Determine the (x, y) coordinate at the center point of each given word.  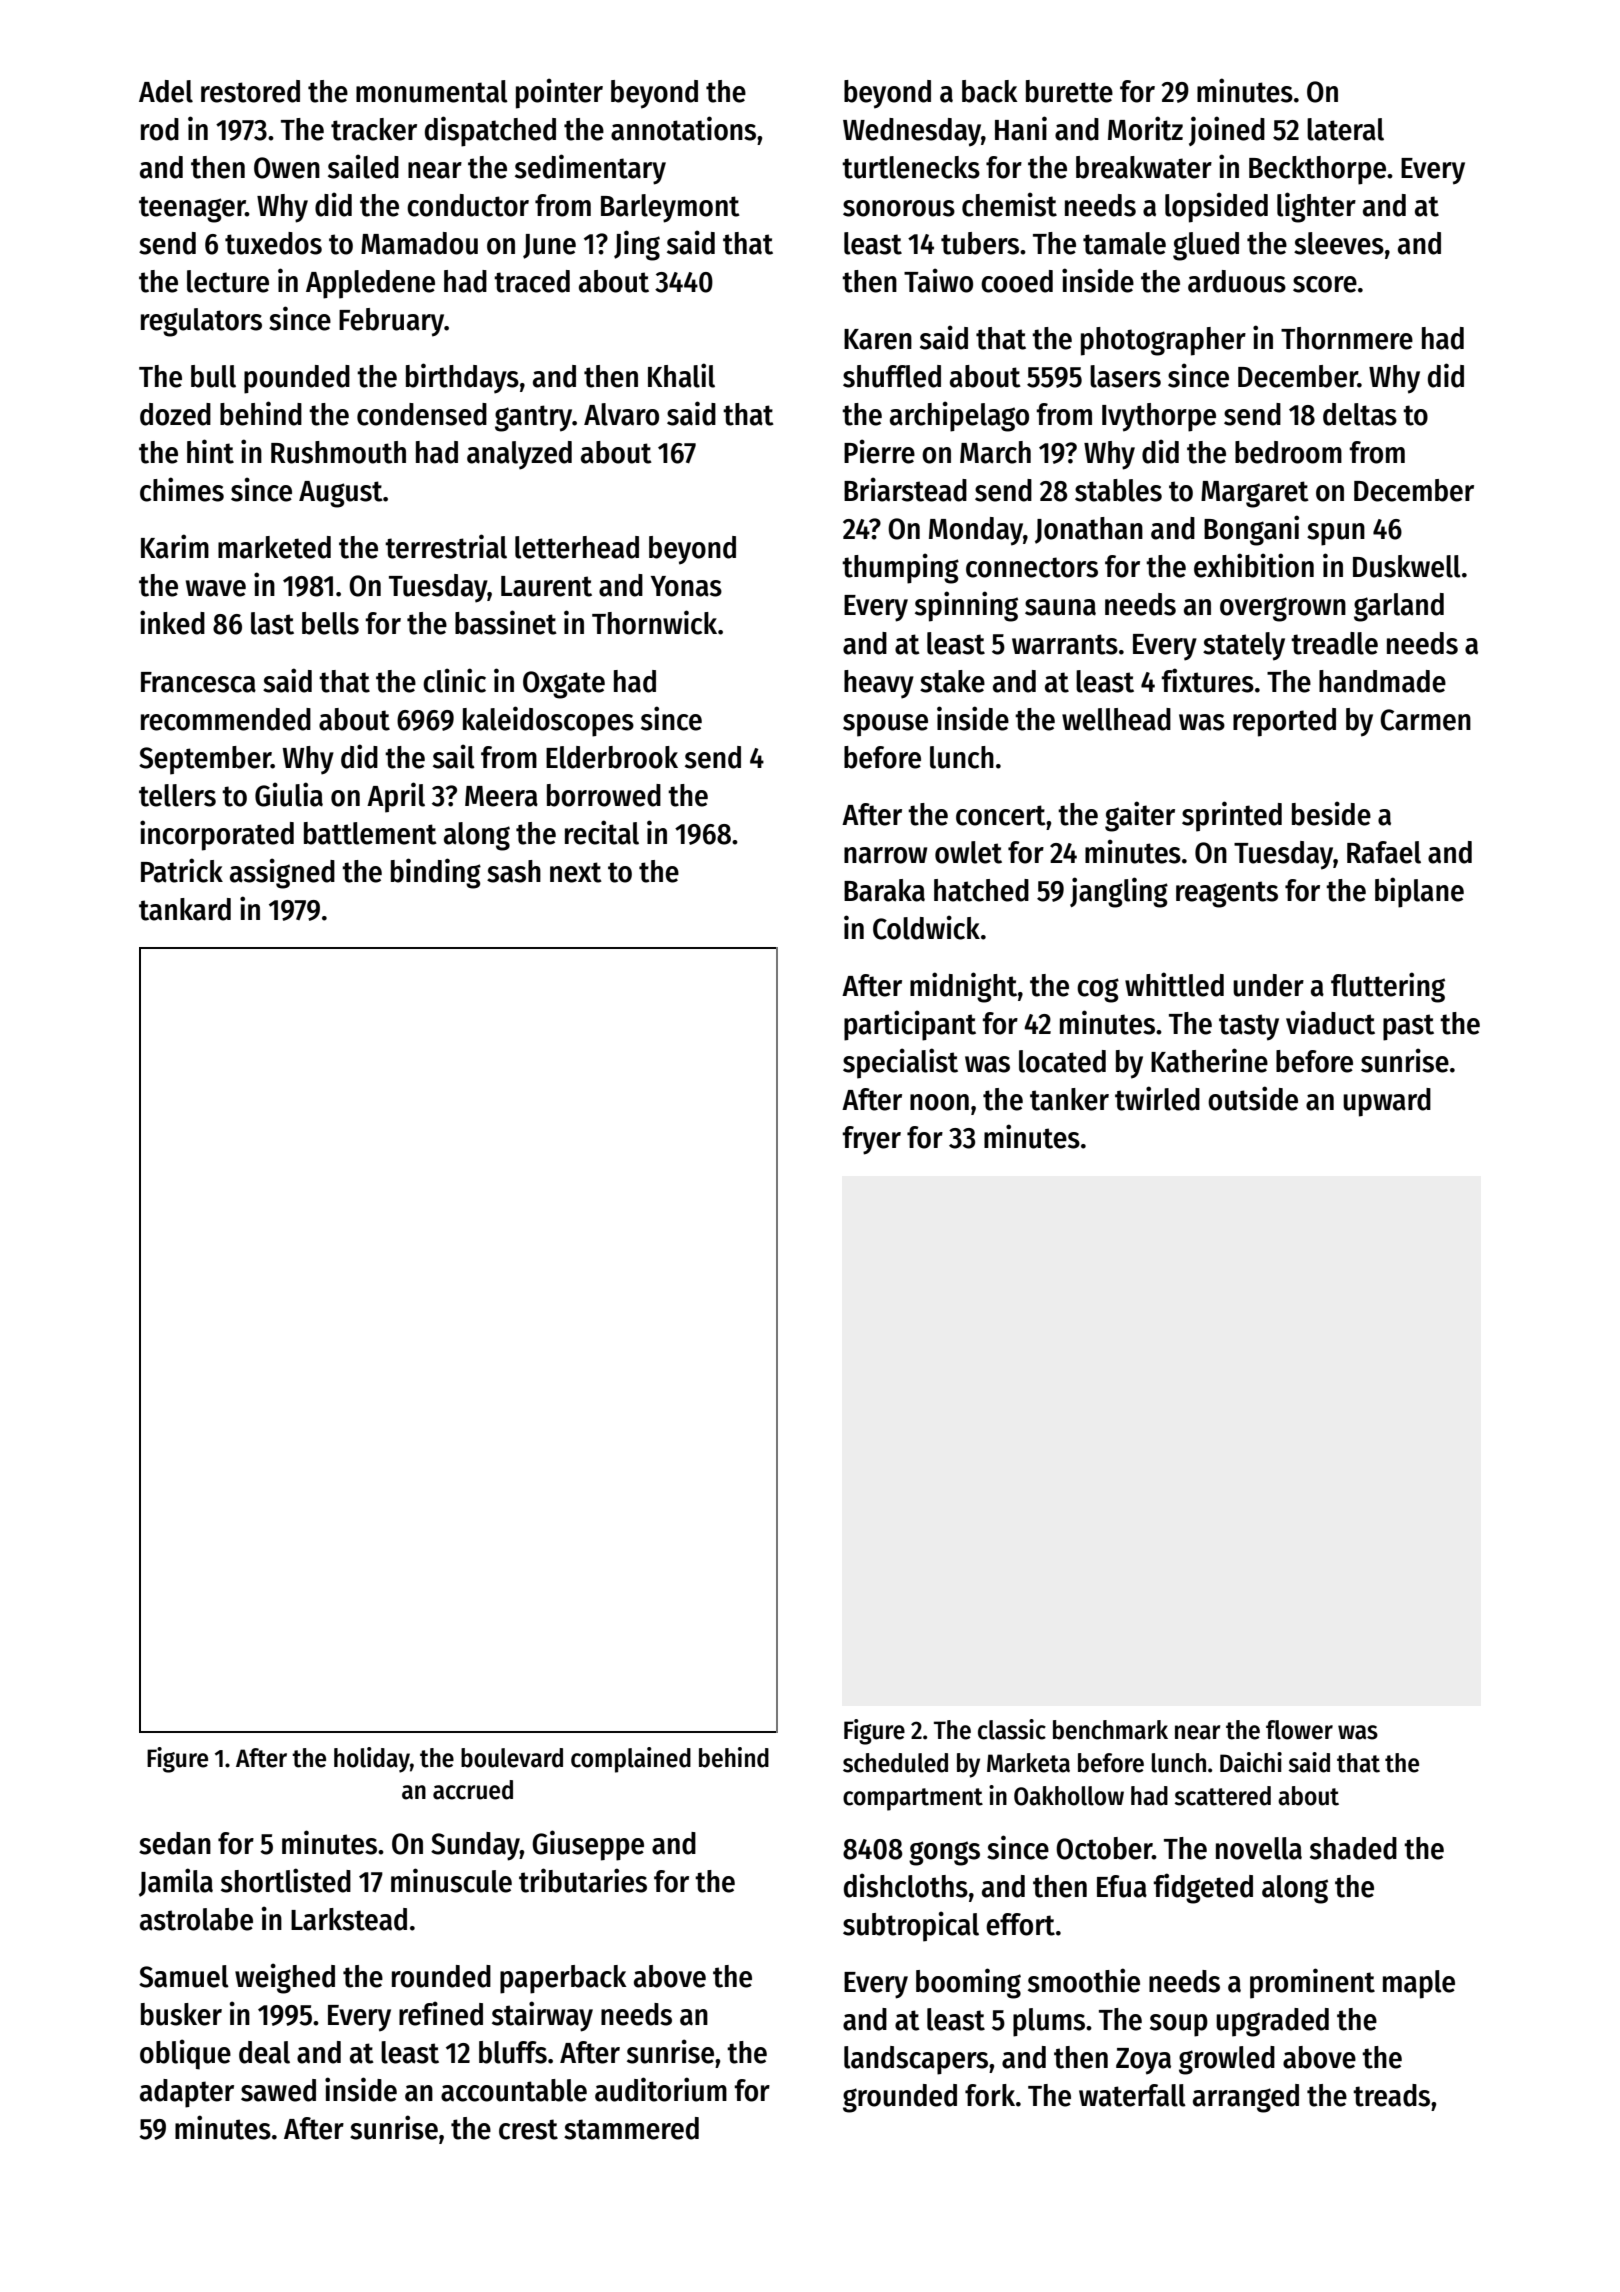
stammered (631, 2128)
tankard (185, 909)
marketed (274, 547)
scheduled (895, 1763)
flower (1299, 1730)
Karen (878, 339)
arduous (1237, 281)
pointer (559, 93)
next (576, 872)
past (1408, 1027)
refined (441, 2013)
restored (250, 91)
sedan (175, 1843)
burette (1069, 91)
